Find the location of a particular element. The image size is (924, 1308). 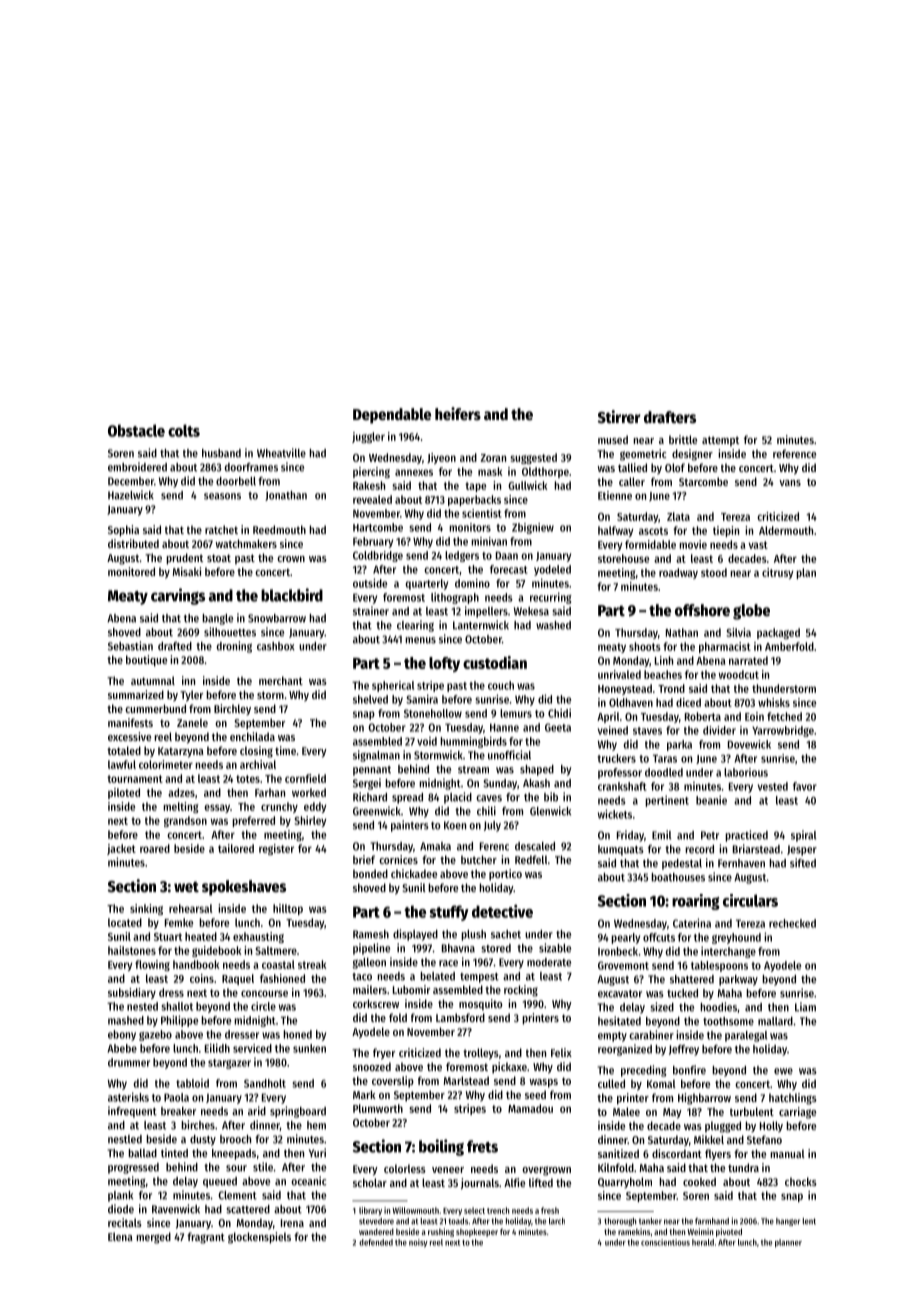

circulars is located at coordinates (750, 900).
